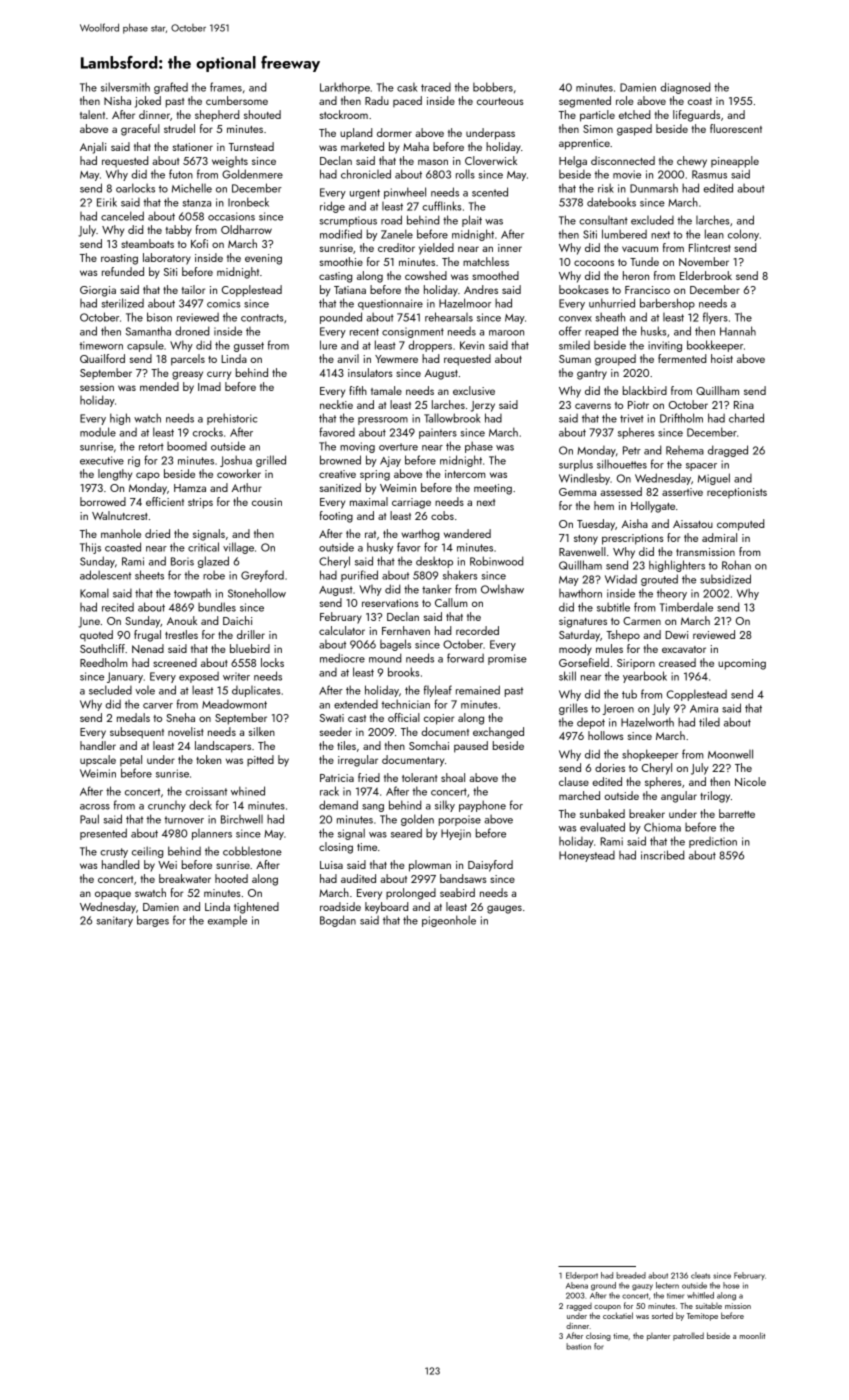  I want to click on bastion, so click(578, 1346).
